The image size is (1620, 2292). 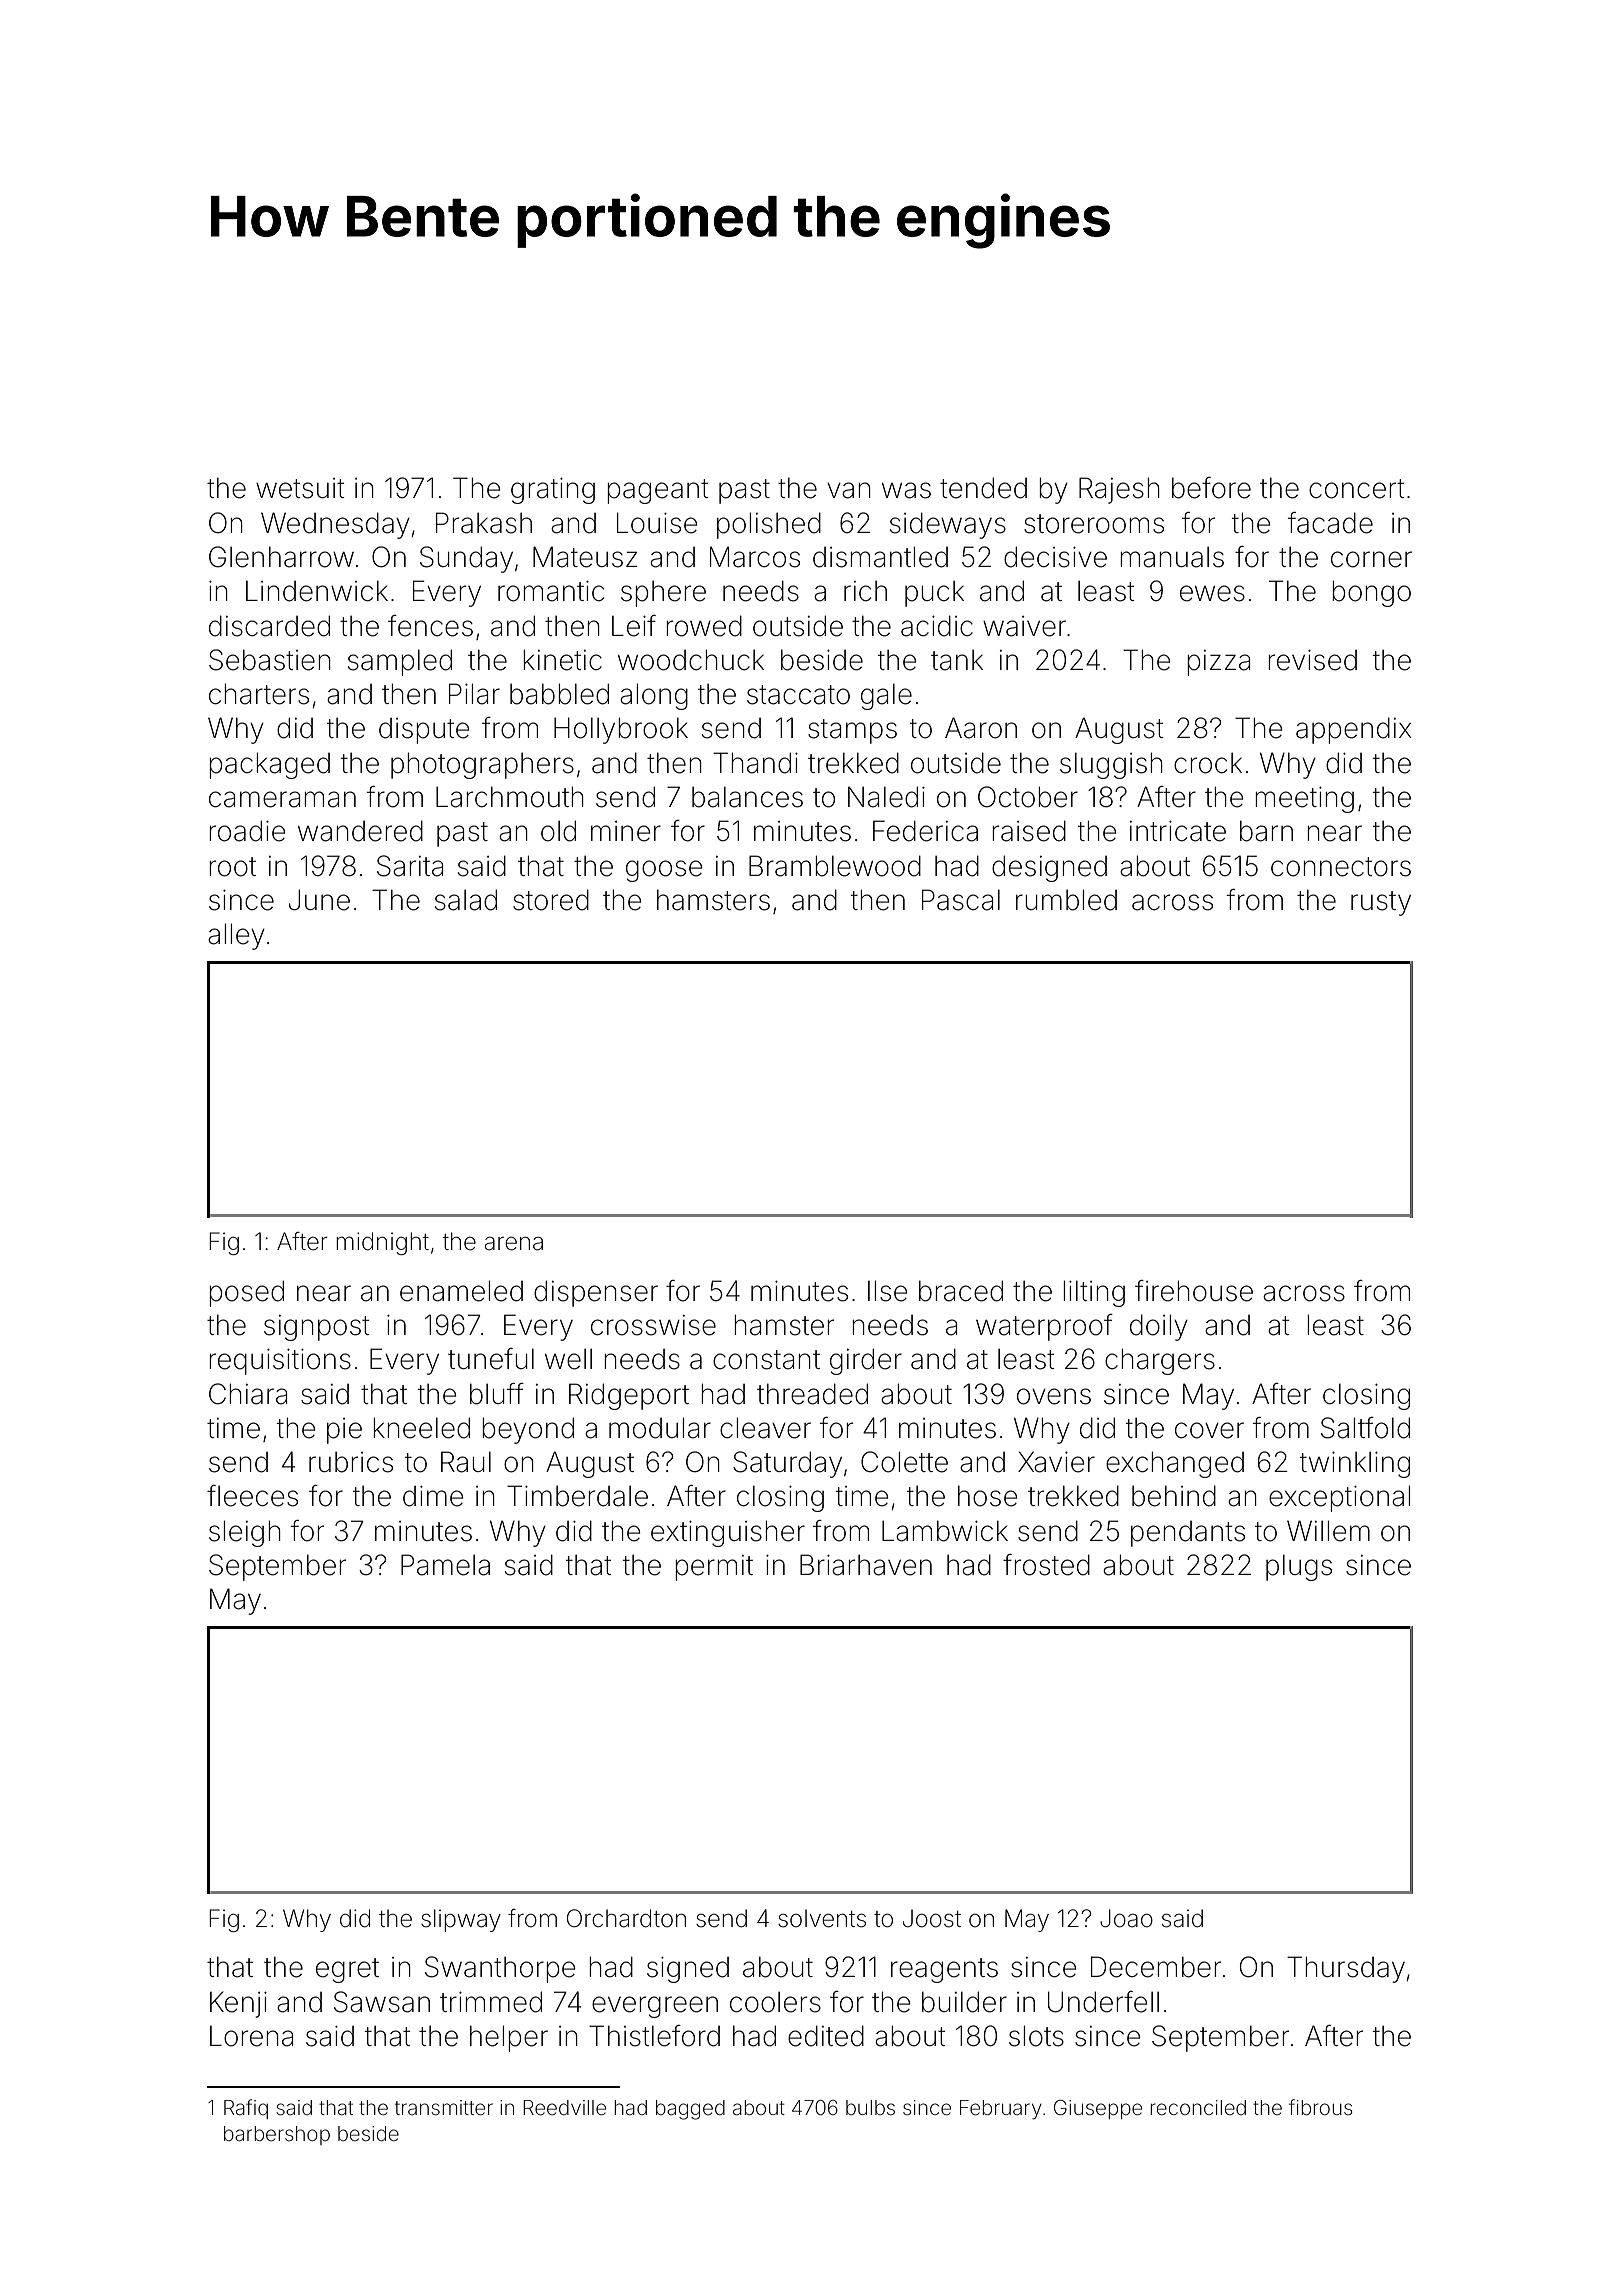 I want to click on barbershop, so click(x=277, y=2135).
